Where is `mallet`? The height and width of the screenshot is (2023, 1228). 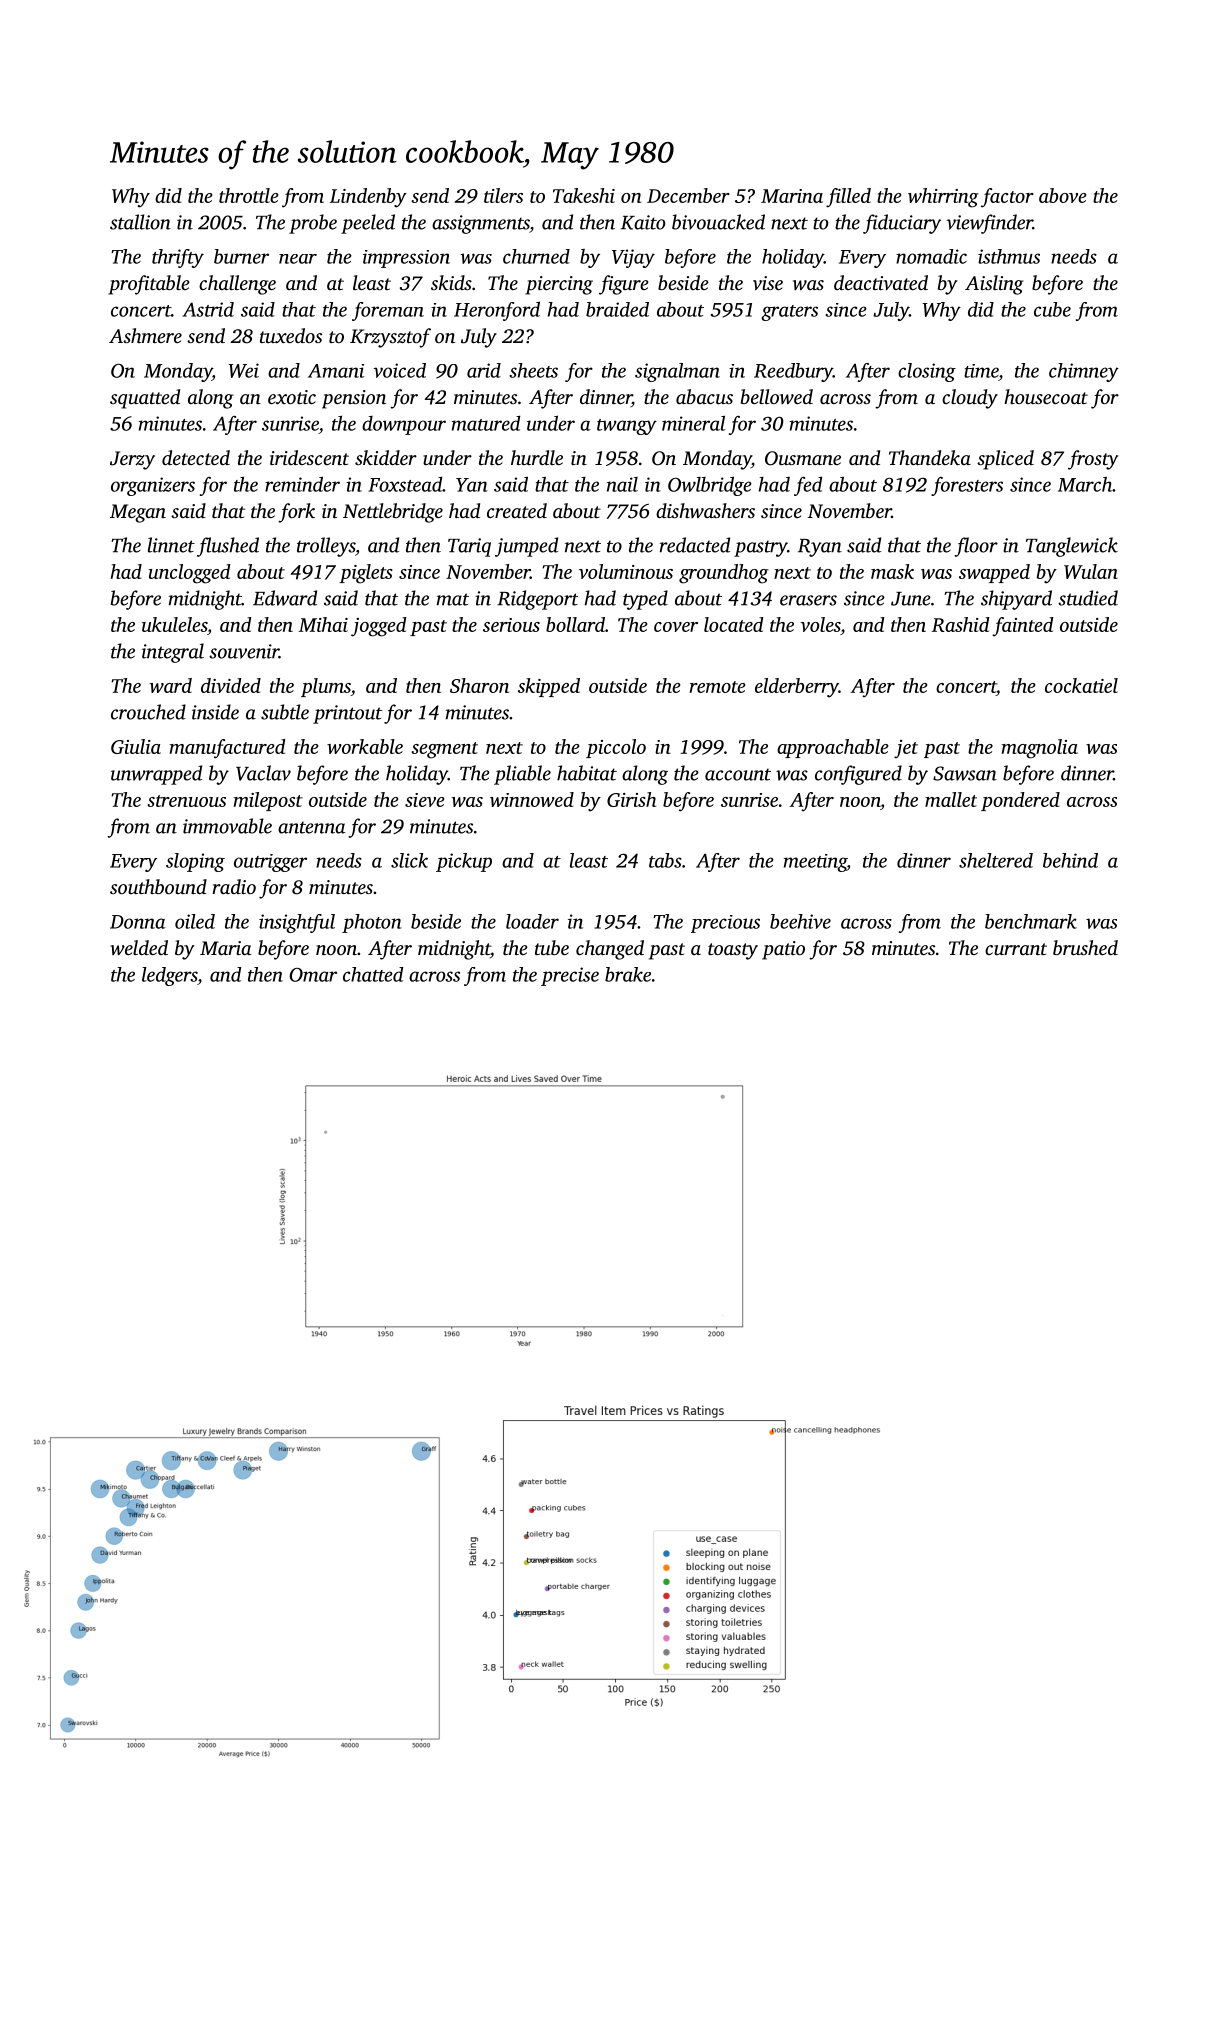 mallet is located at coordinates (951, 799).
